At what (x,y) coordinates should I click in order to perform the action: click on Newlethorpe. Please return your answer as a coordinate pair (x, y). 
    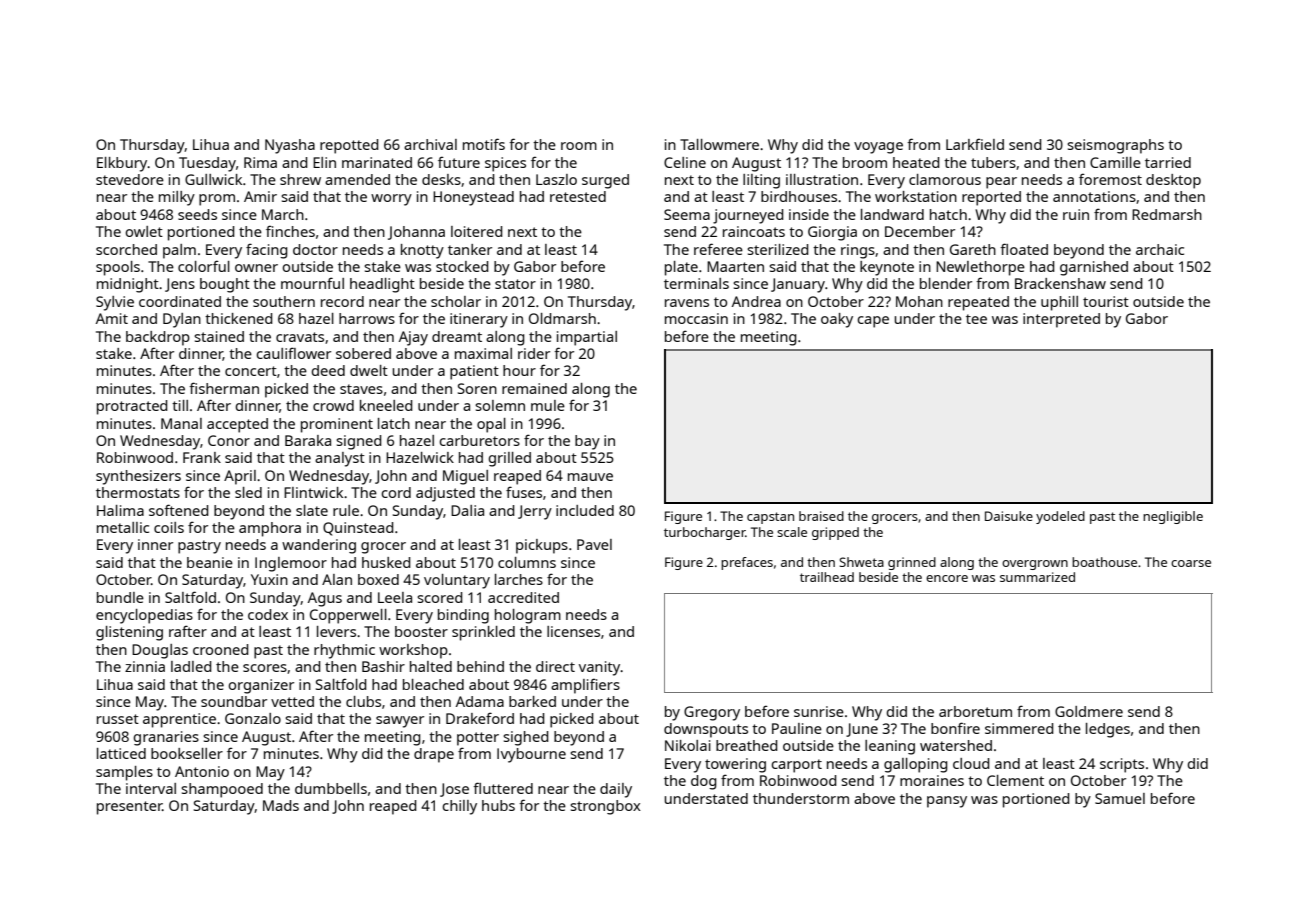
    Looking at the image, I should click on (980, 268).
